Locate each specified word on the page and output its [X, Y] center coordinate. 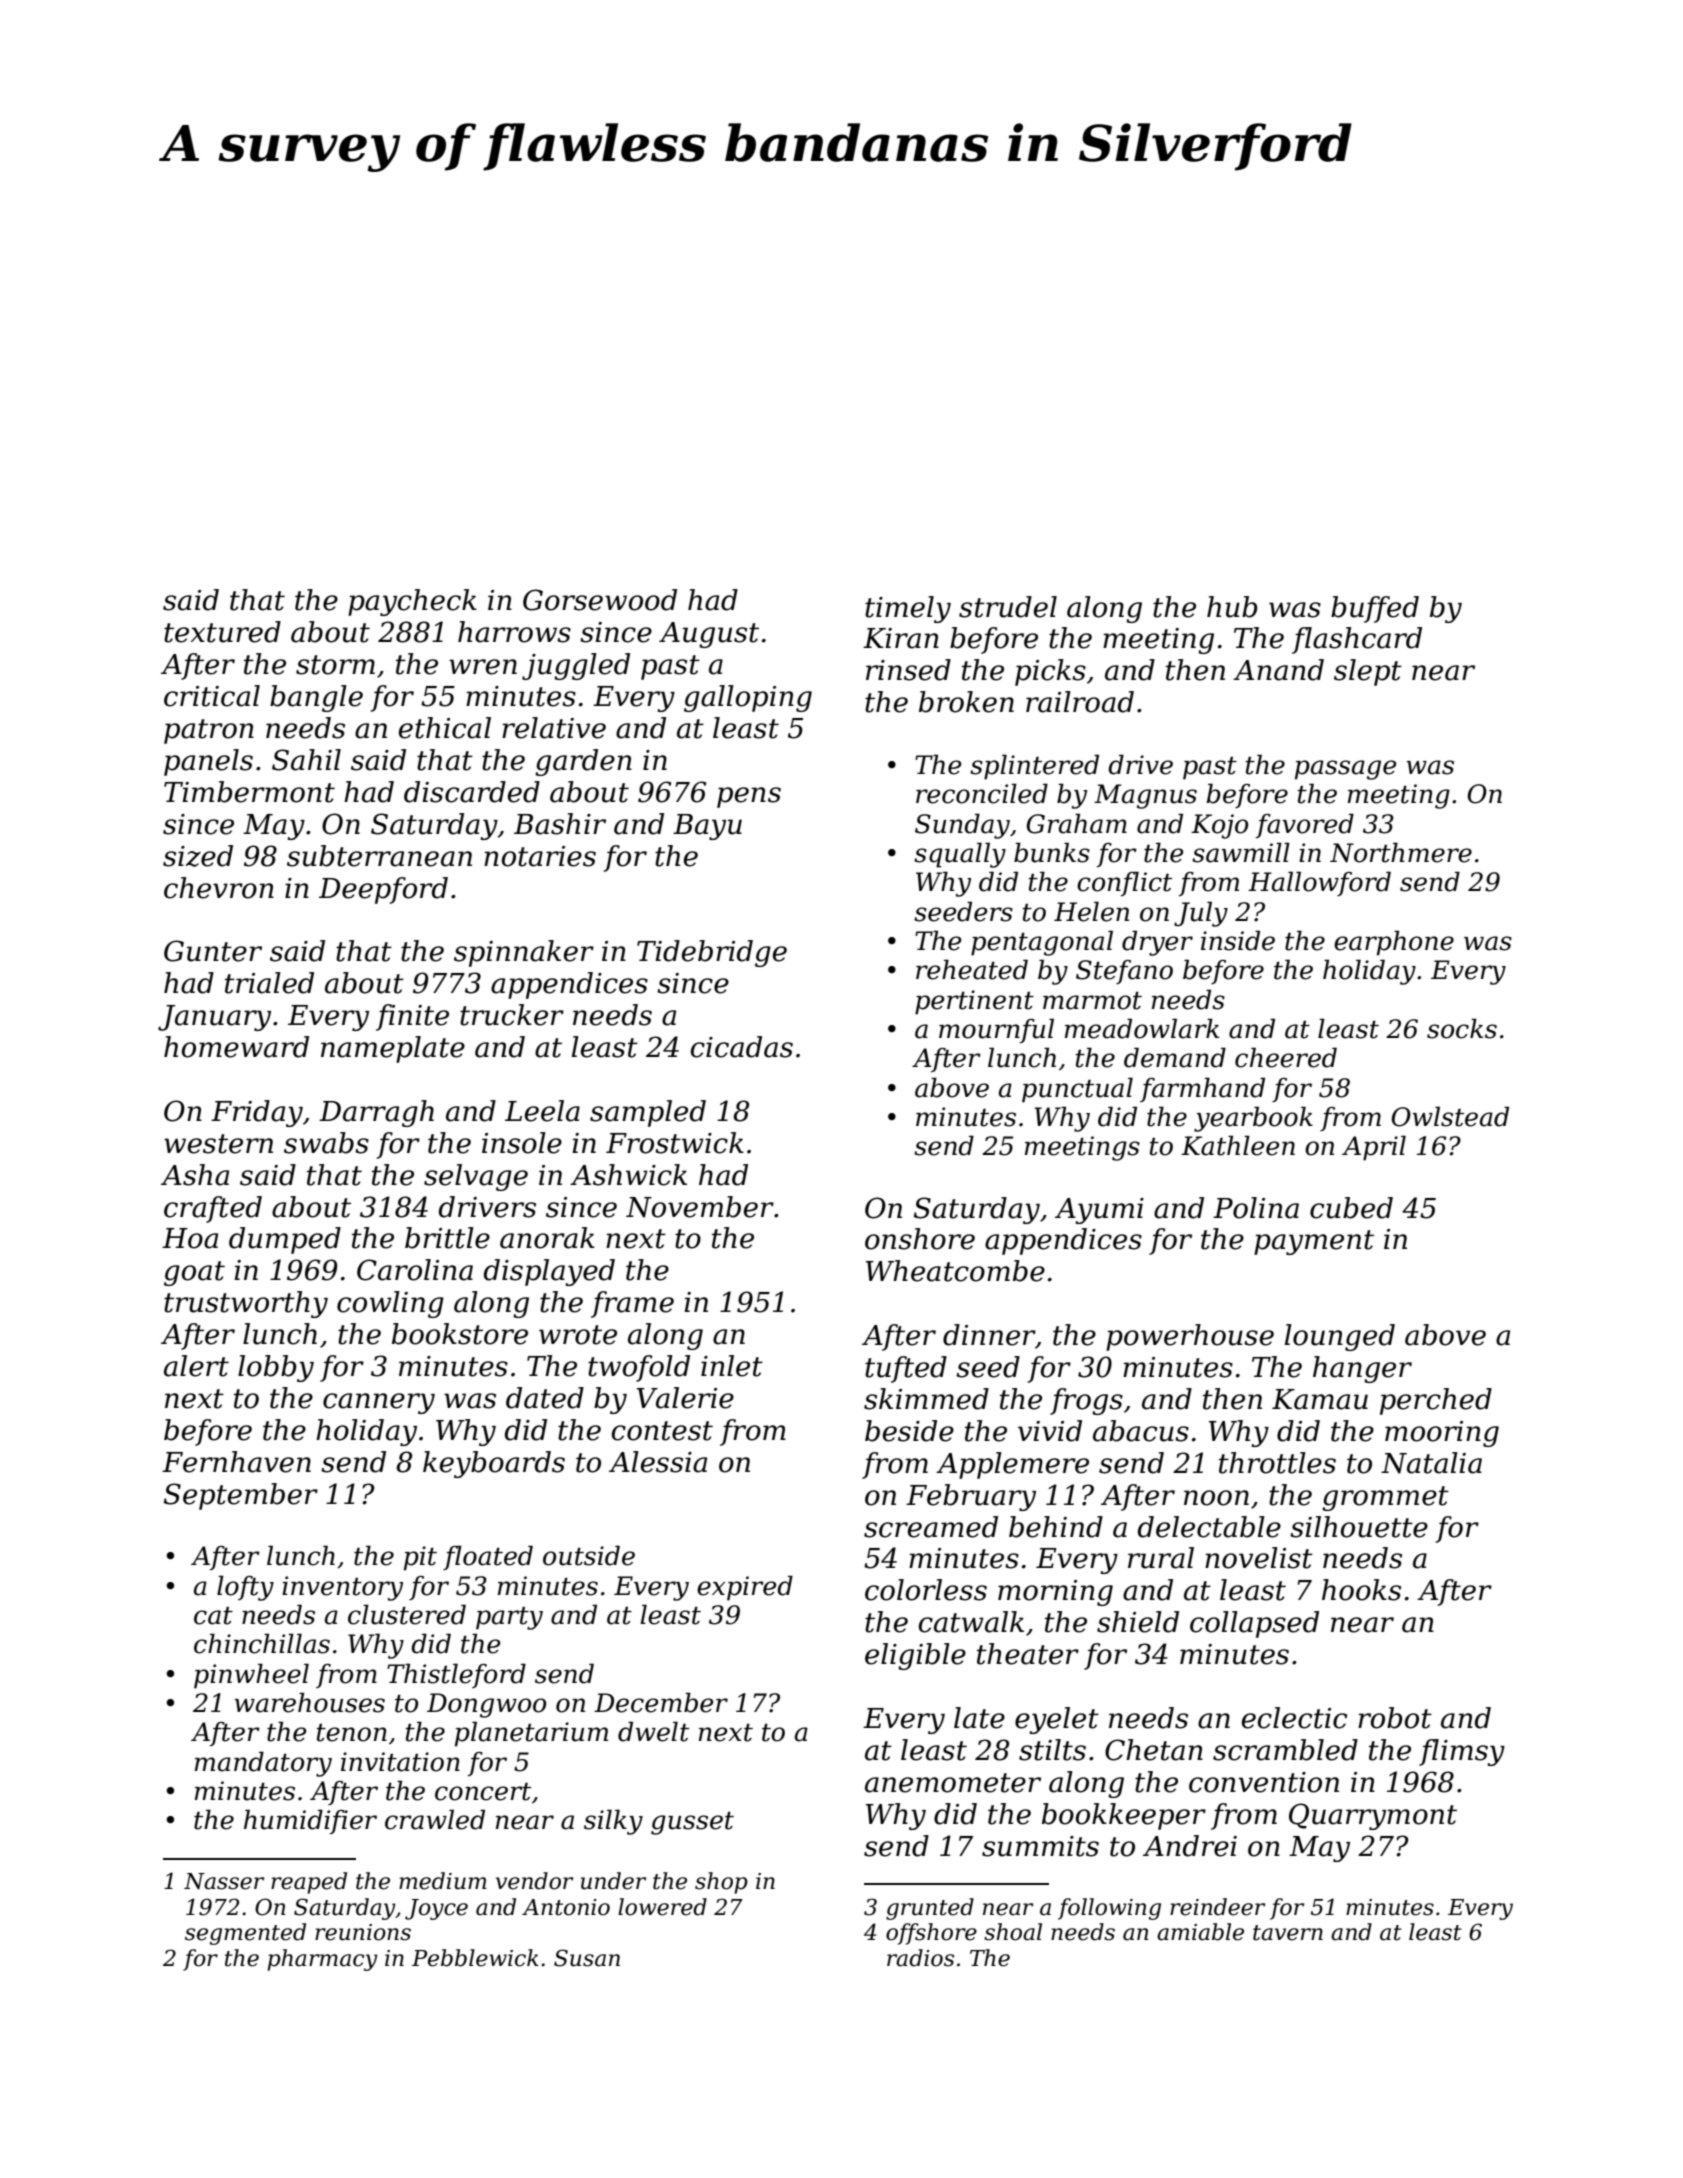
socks [1462, 1028]
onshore [920, 1239]
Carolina [415, 1270]
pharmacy [322, 1960]
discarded [472, 792]
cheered [1286, 1057]
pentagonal [1042, 943]
